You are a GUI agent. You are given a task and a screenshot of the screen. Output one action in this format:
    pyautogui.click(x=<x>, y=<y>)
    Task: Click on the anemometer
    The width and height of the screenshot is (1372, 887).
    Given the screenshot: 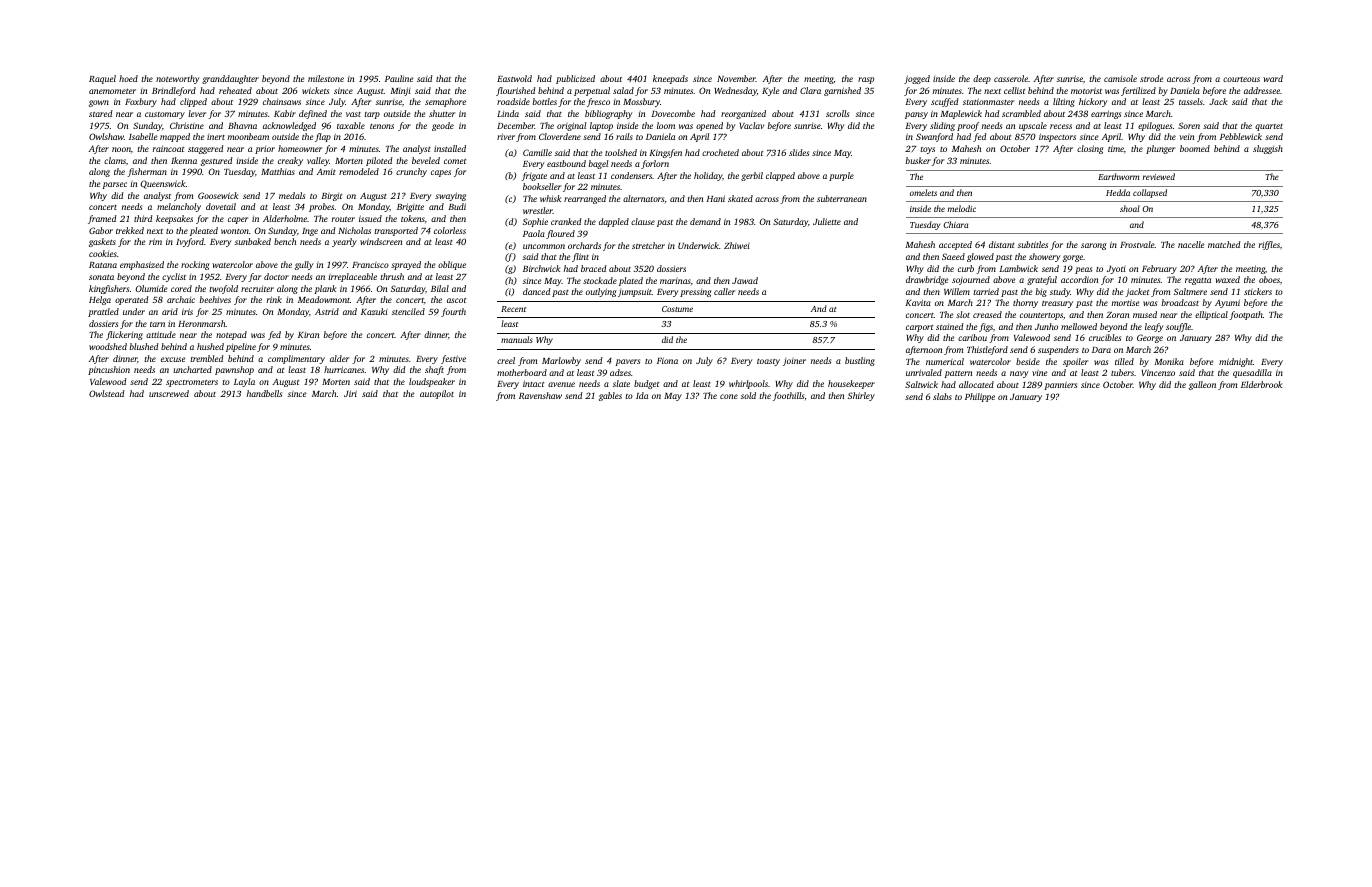 What is the action you would take?
    pyautogui.click(x=112, y=91)
